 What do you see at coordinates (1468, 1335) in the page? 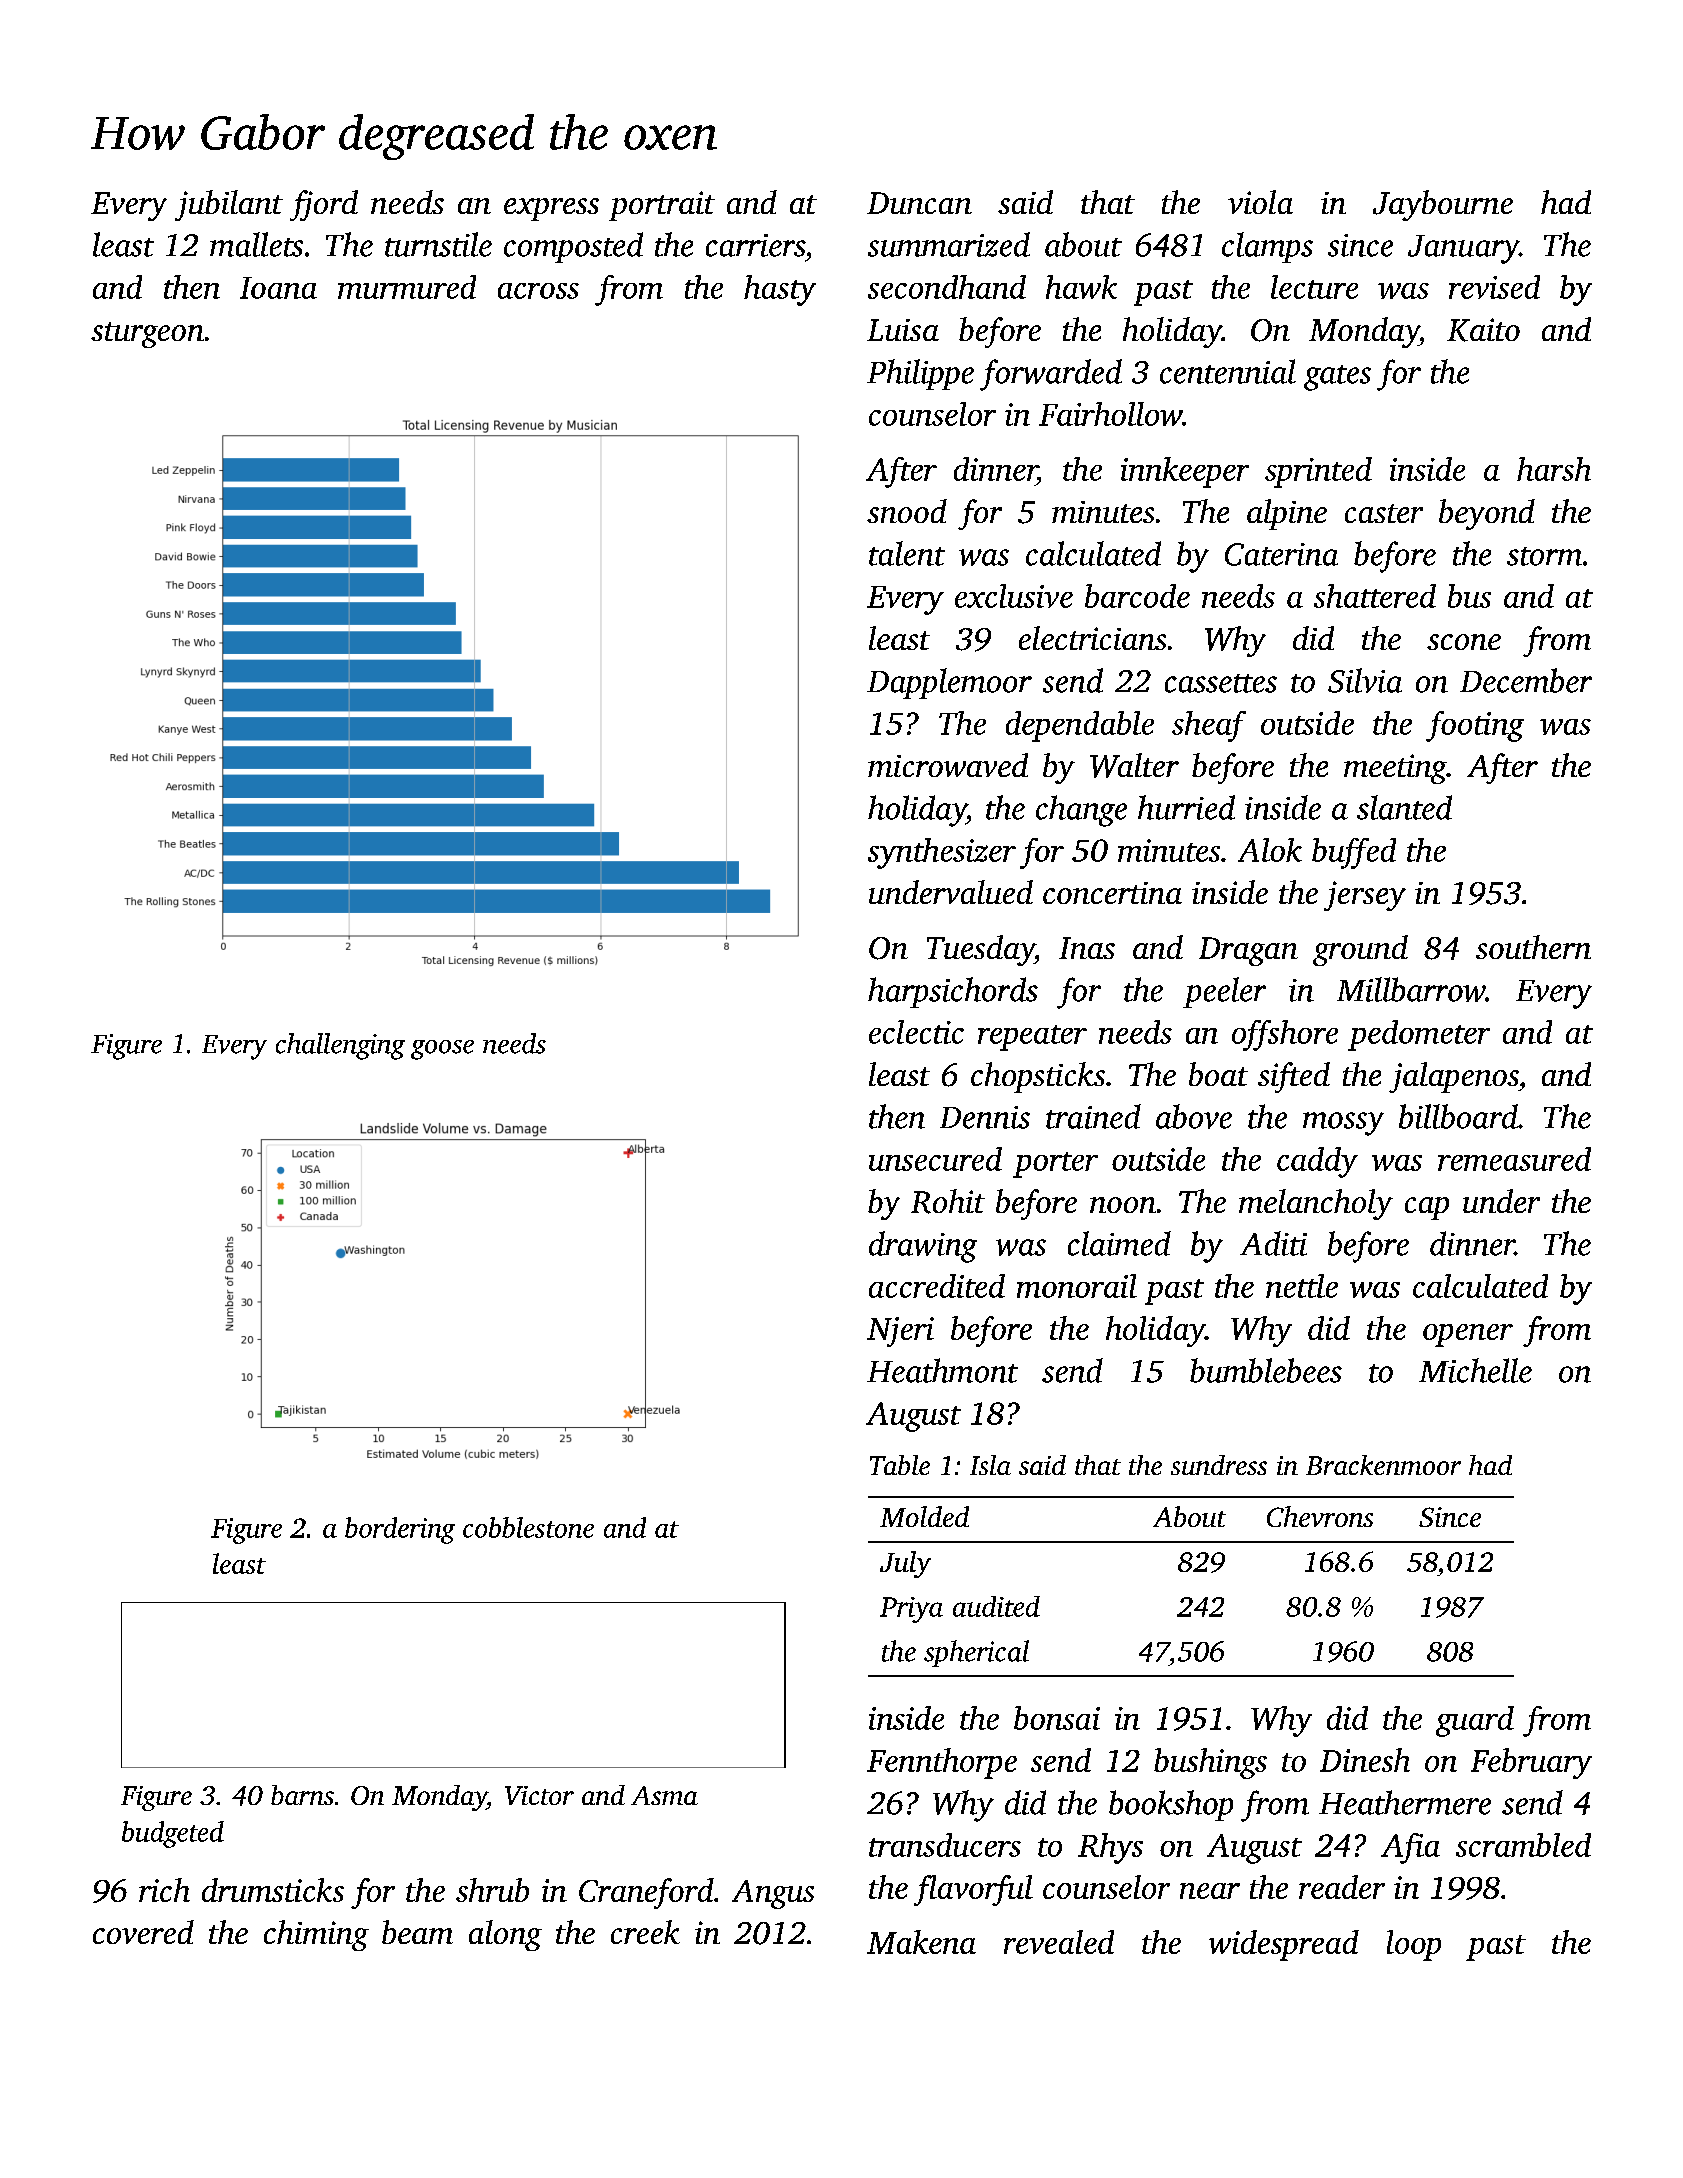
I see `opener` at bounding box center [1468, 1335].
